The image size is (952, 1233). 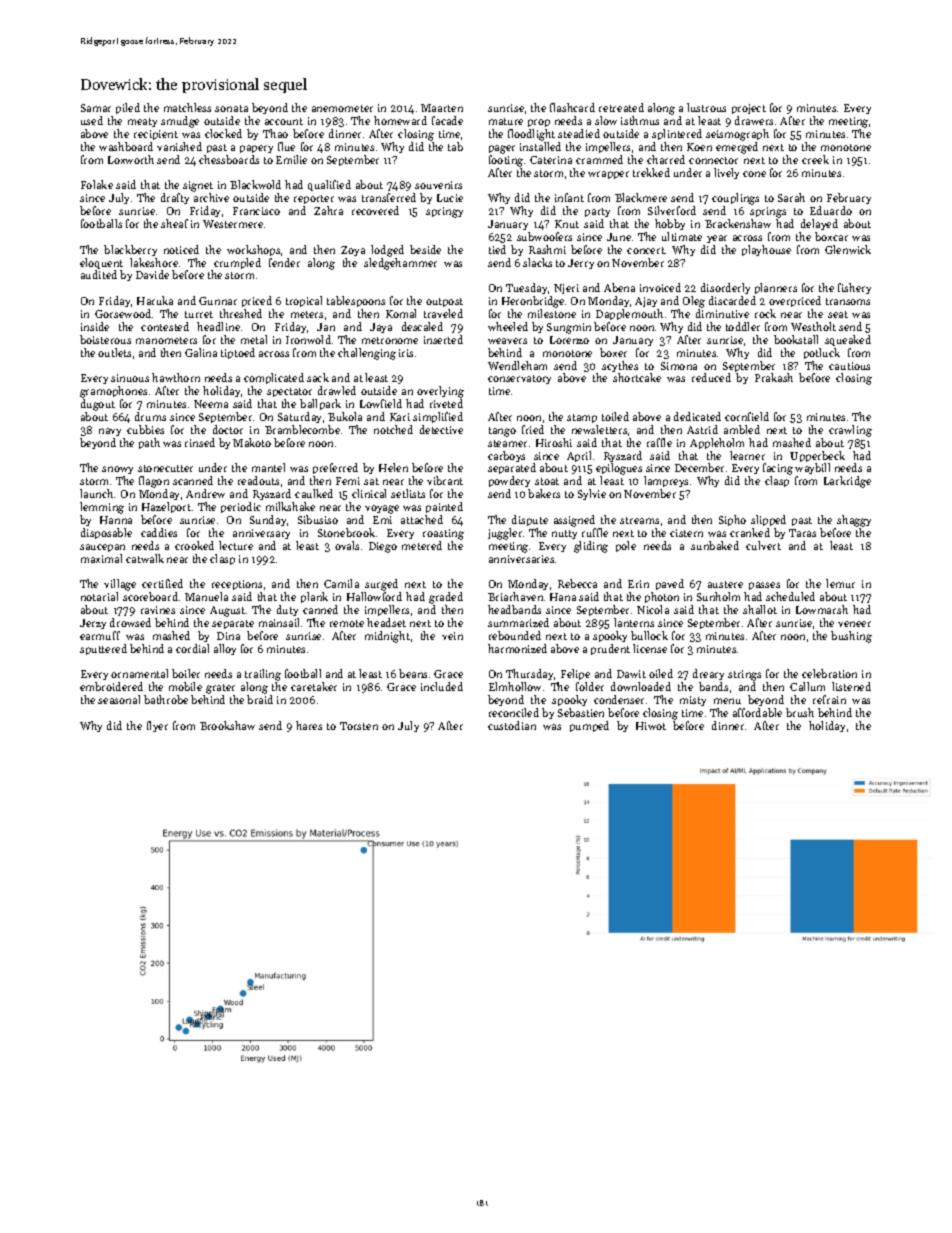 What do you see at coordinates (96, 108) in the document?
I see `Samar` at bounding box center [96, 108].
